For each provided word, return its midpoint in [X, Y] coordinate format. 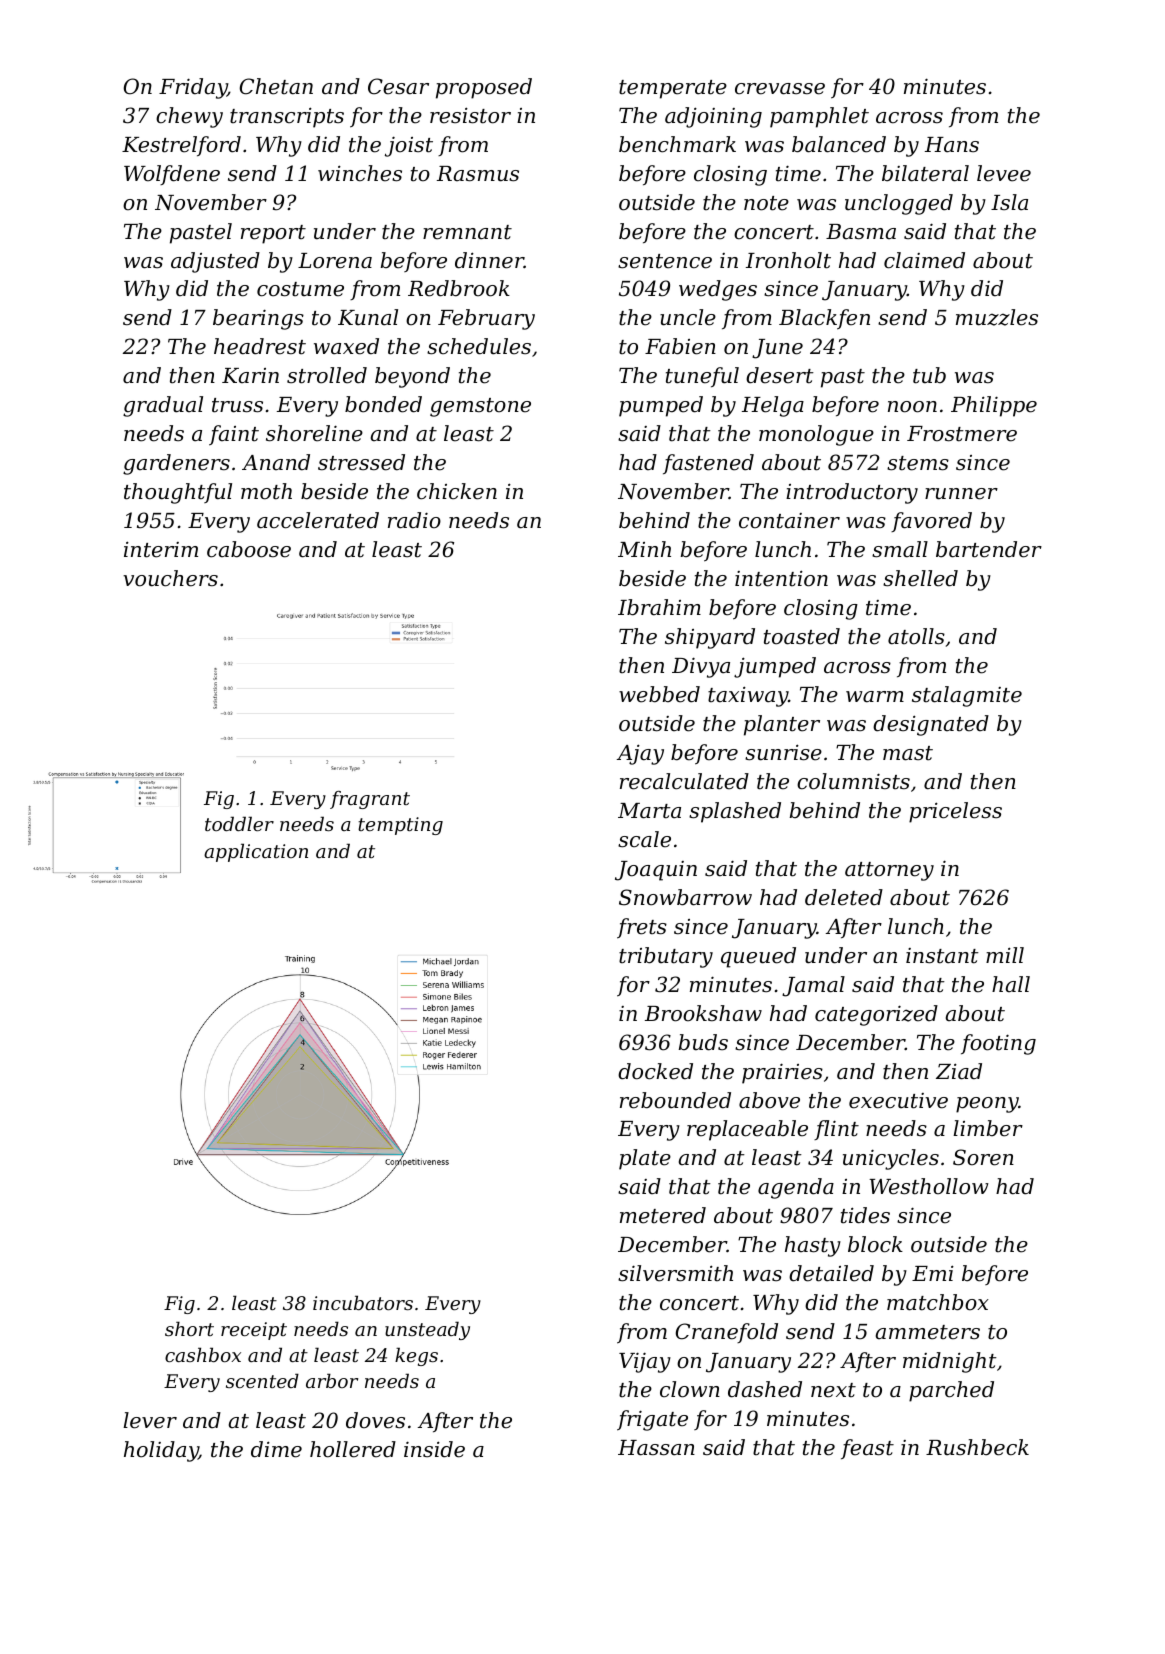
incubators [363, 1302]
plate [645, 1159]
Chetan [276, 86]
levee [1004, 173]
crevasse [780, 89]
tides [865, 1215]
